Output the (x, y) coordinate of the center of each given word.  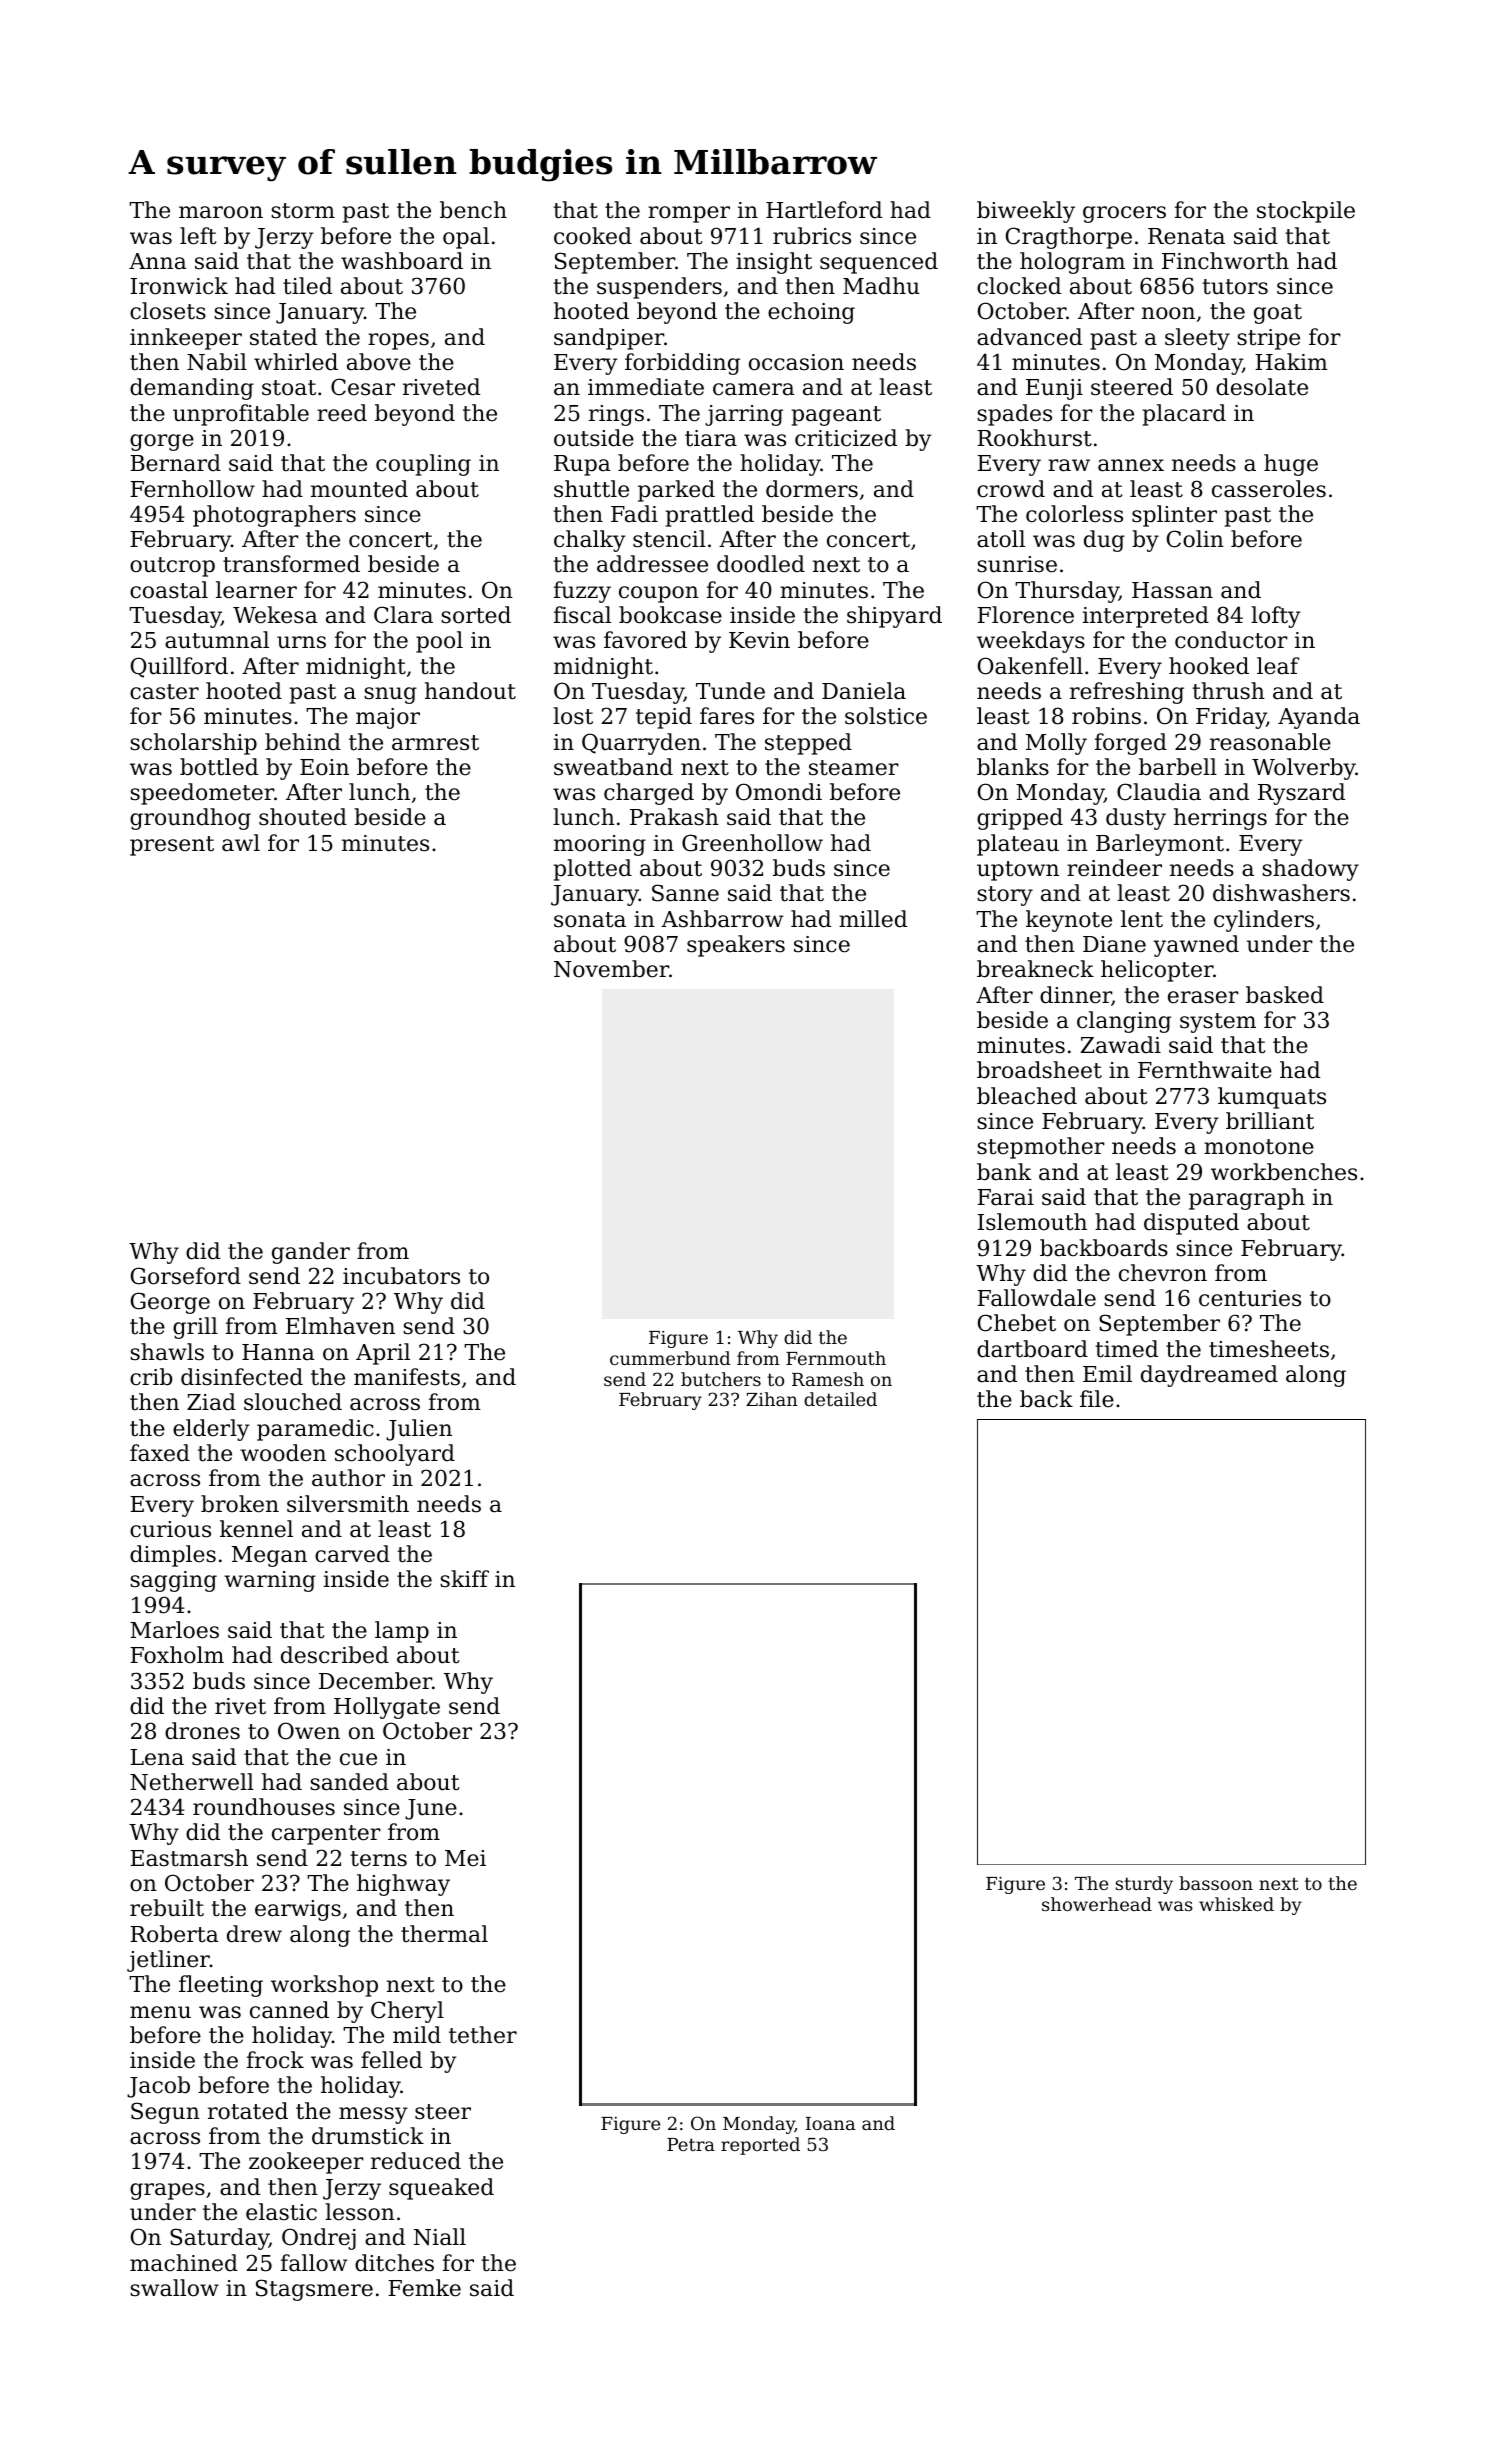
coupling (423, 465)
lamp (402, 1632)
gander (311, 1253)
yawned (1196, 946)
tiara (711, 438)
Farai (1005, 1197)
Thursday (1067, 592)
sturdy (1144, 1885)
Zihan (772, 1399)
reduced (416, 2161)
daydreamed (1209, 1376)
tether (483, 2035)
